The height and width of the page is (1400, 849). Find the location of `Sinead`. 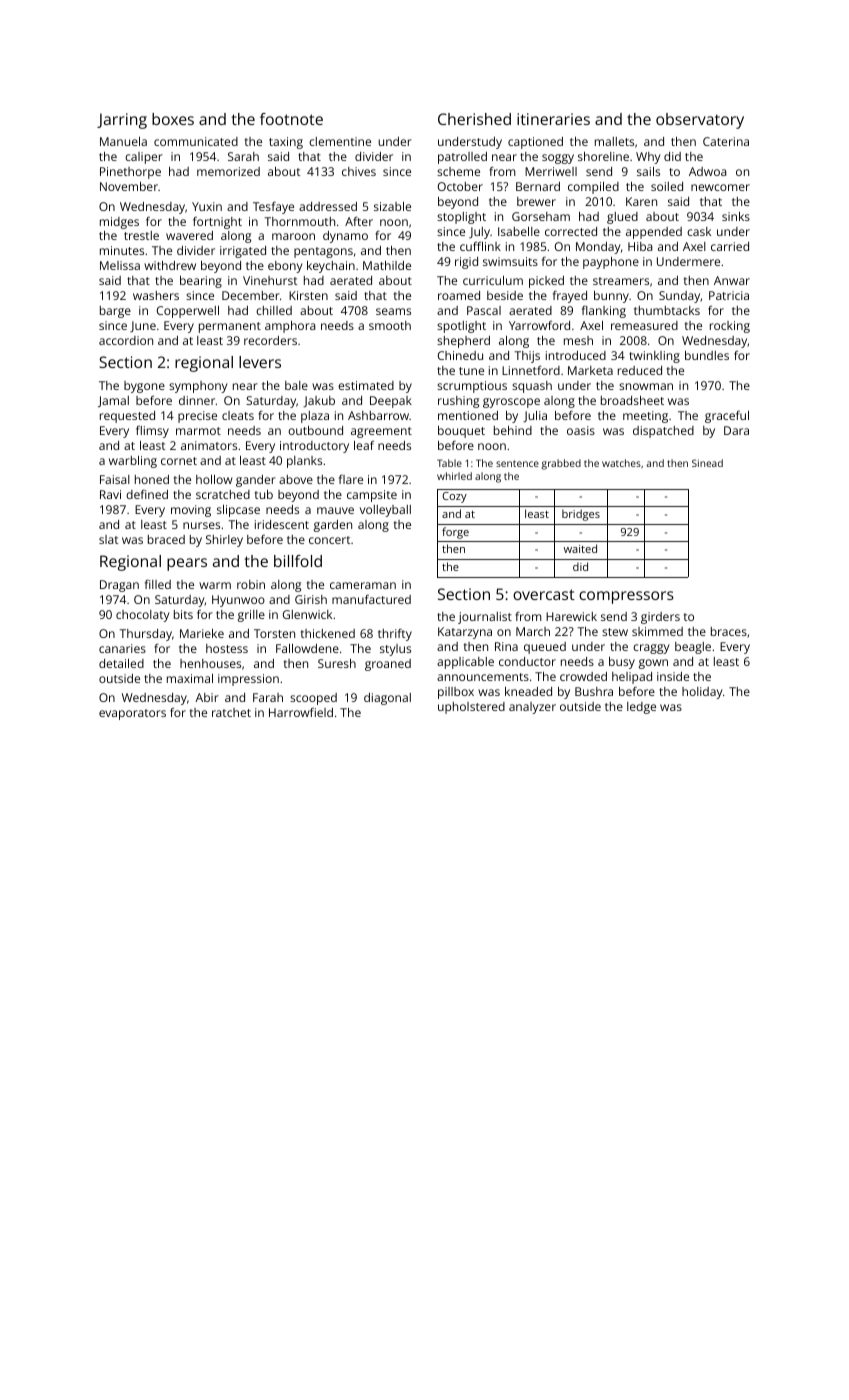

Sinead is located at coordinates (707, 463).
